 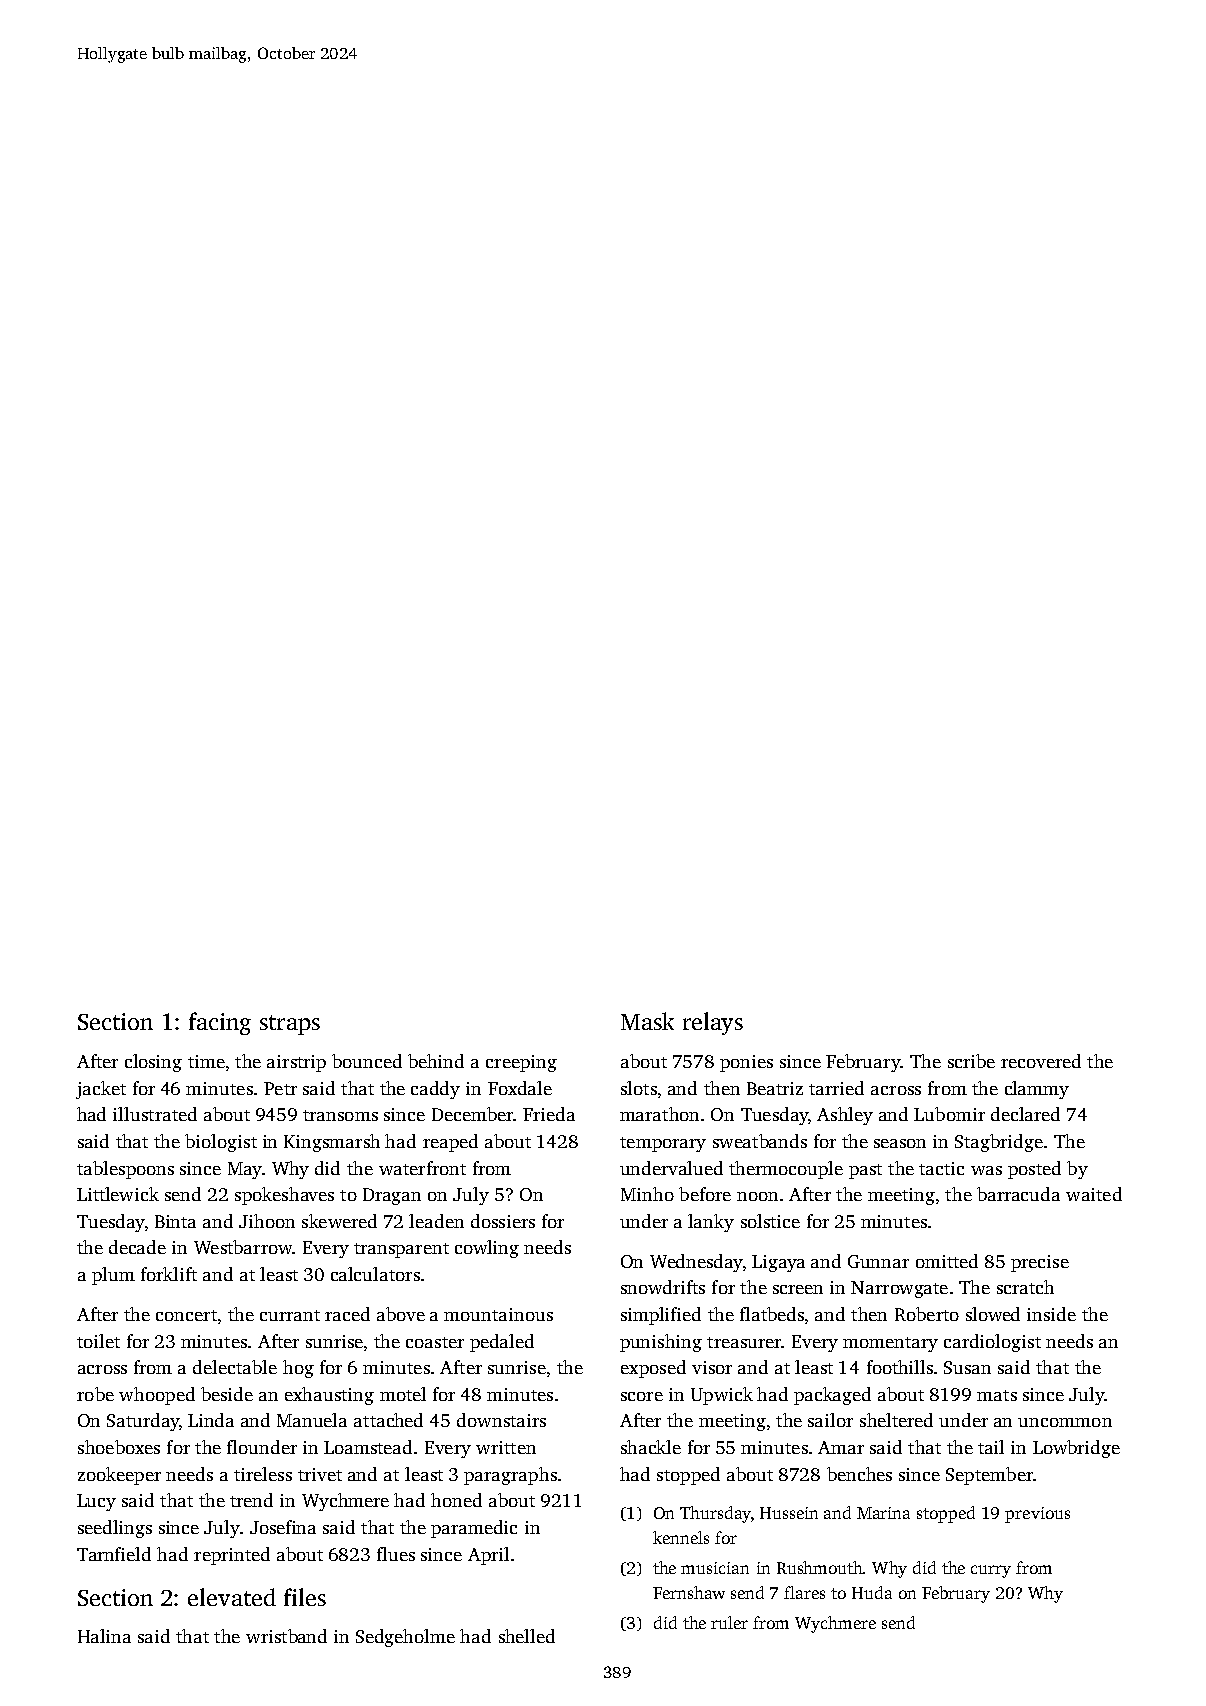 I want to click on April, so click(x=488, y=1556).
